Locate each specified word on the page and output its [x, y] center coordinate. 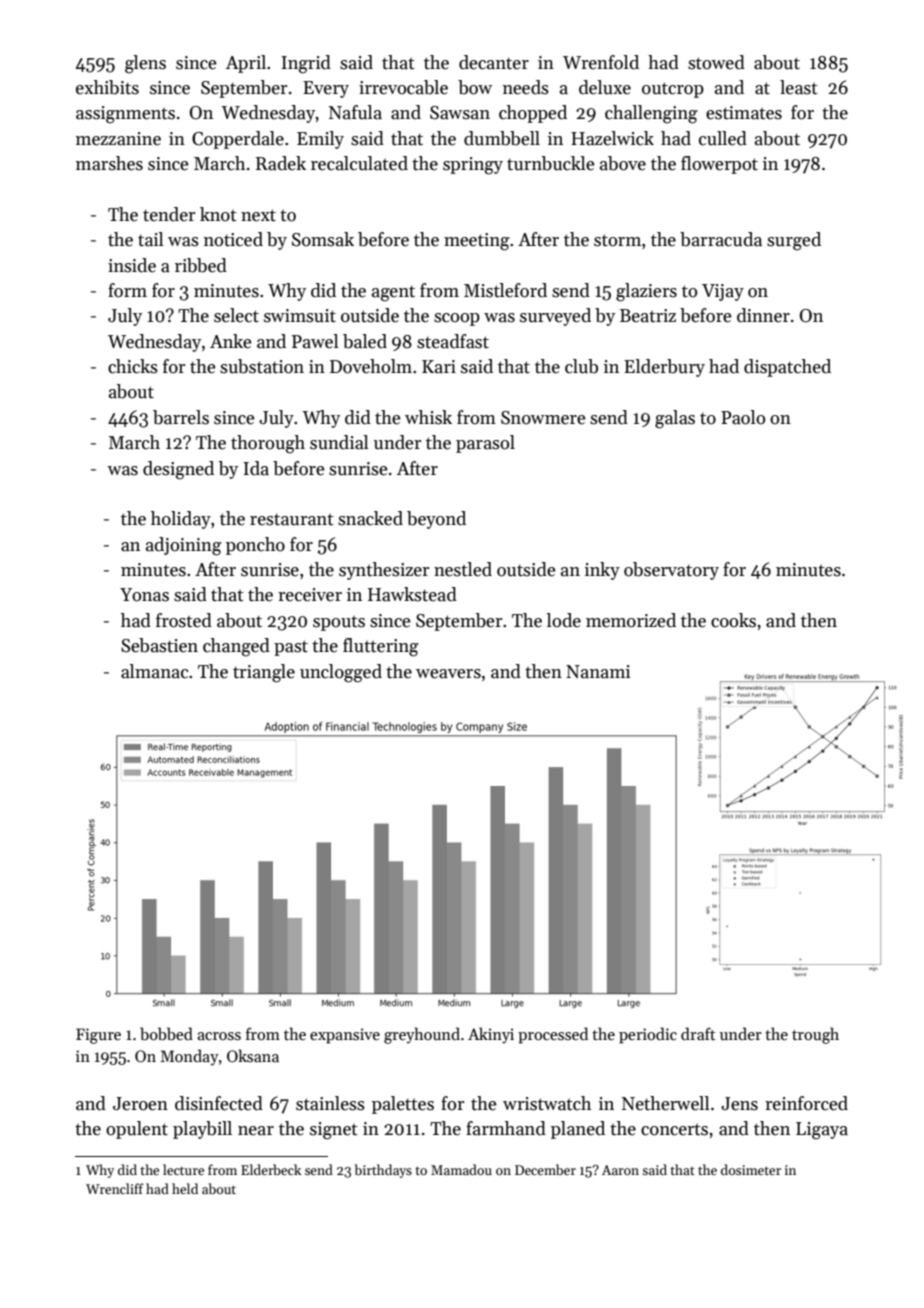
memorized [631, 620]
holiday [181, 520]
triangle [264, 673]
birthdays [383, 1171]
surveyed [555, 317]
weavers [448, 674]
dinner [763, 315]
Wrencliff [115, 1188]
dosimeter [751, 1169]
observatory [671, 571]
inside [132, 265]
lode [564, 620]
